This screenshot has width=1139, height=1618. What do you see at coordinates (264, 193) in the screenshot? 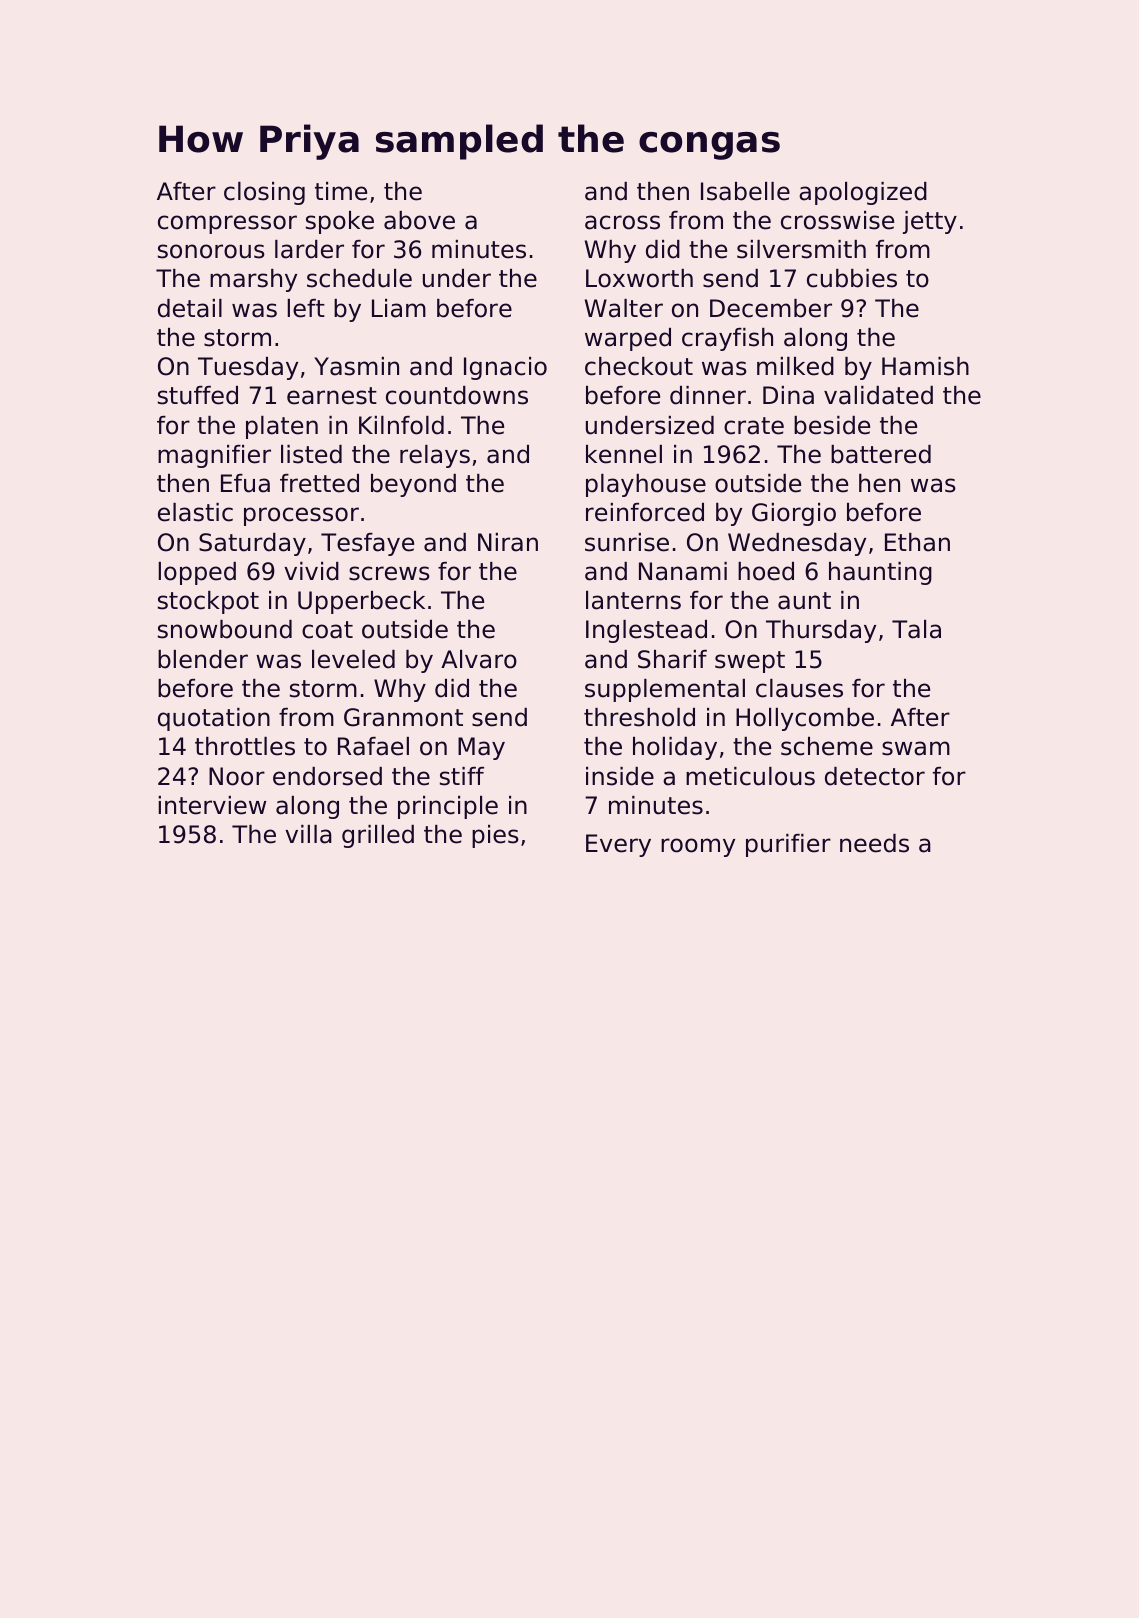
I see `closing` at bounding box center [264, 193].
